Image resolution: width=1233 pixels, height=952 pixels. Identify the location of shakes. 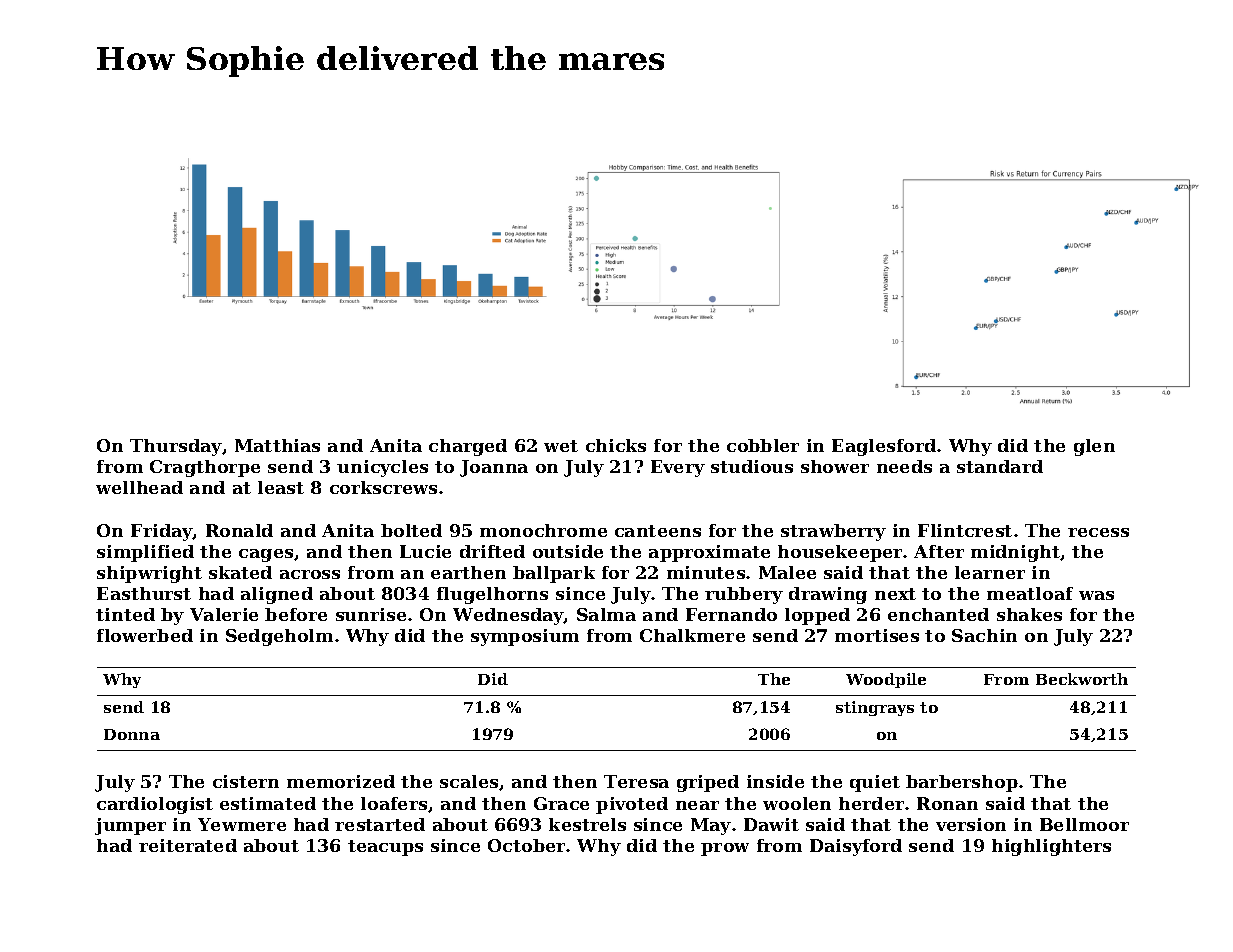
(1029, 614).
